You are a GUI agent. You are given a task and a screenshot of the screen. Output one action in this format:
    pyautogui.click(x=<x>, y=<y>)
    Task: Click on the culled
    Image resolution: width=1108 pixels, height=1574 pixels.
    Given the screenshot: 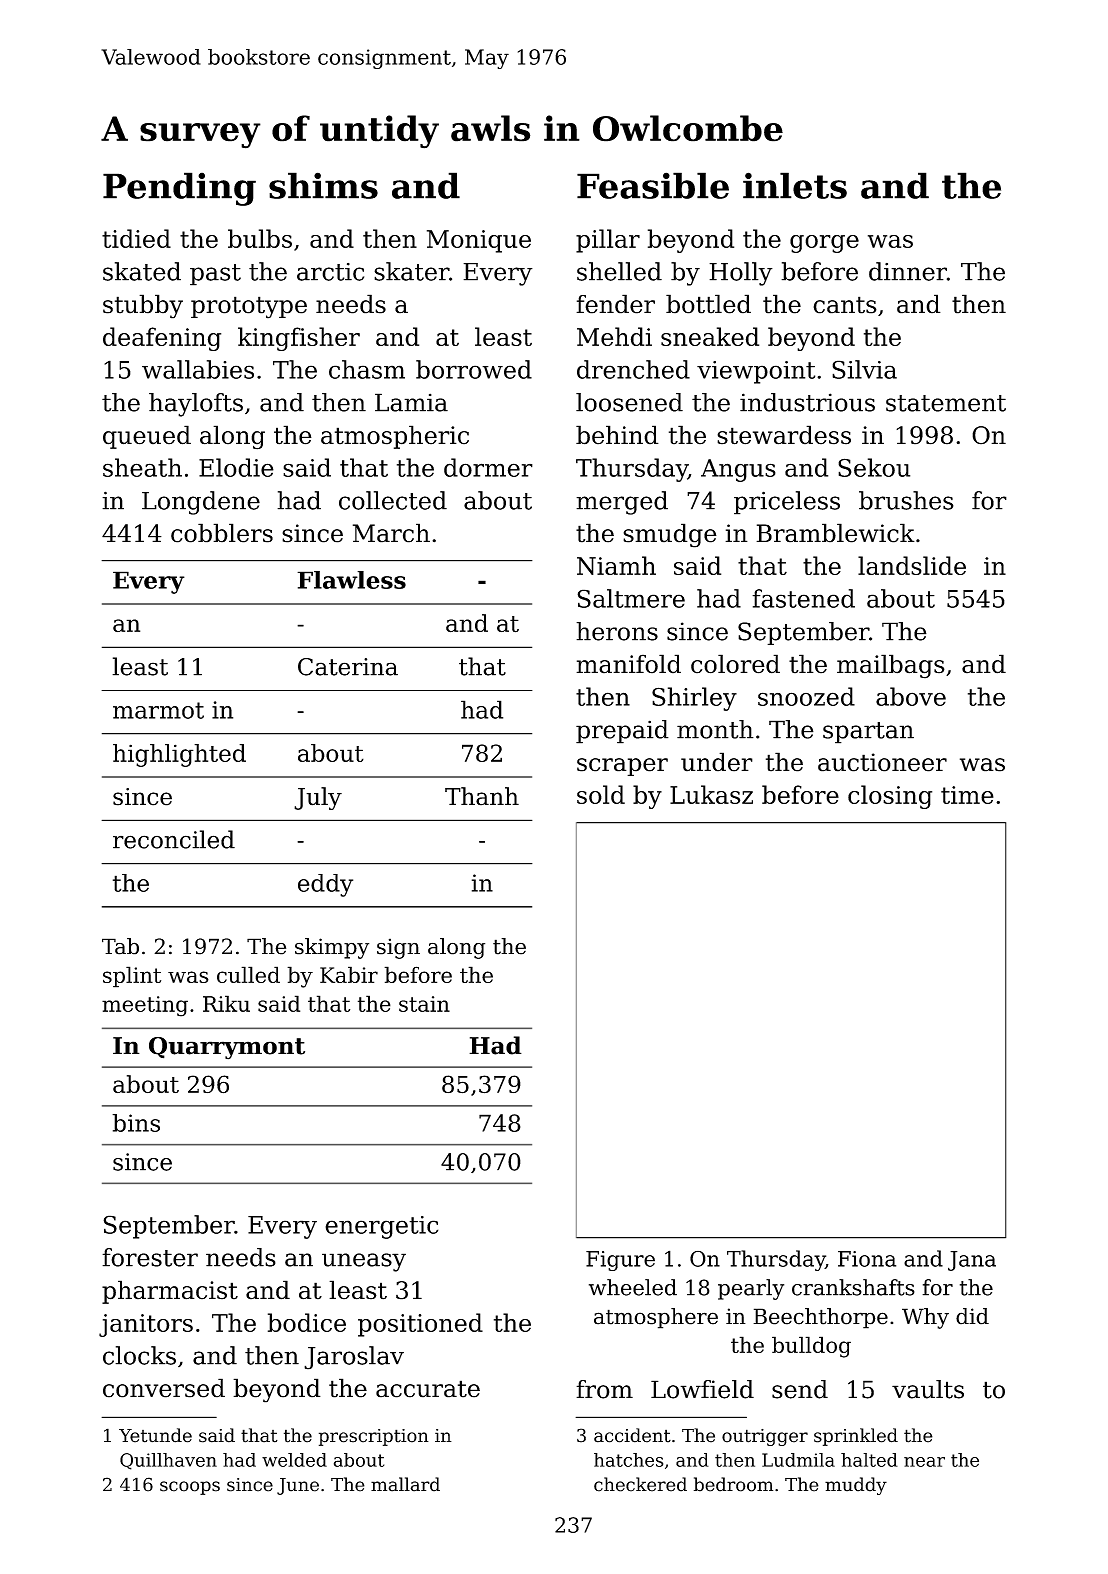 What is the action you would take?
    pyautogui.click(x=248, y=974)
